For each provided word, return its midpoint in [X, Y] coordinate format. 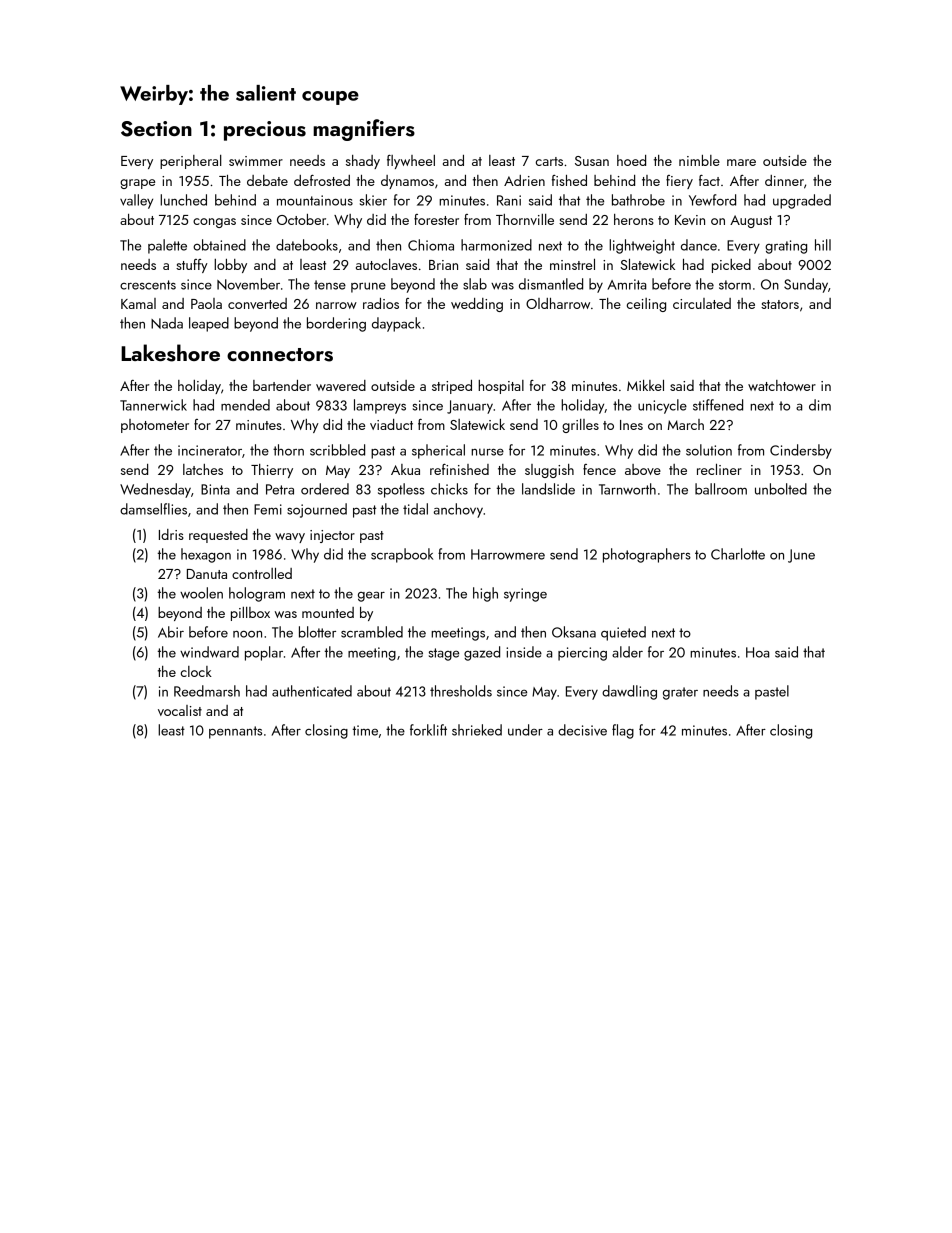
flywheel [411, 162]
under [525, 730]
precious [265, 131]
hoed [631, 160]
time [365, 730]
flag [623, 731]
